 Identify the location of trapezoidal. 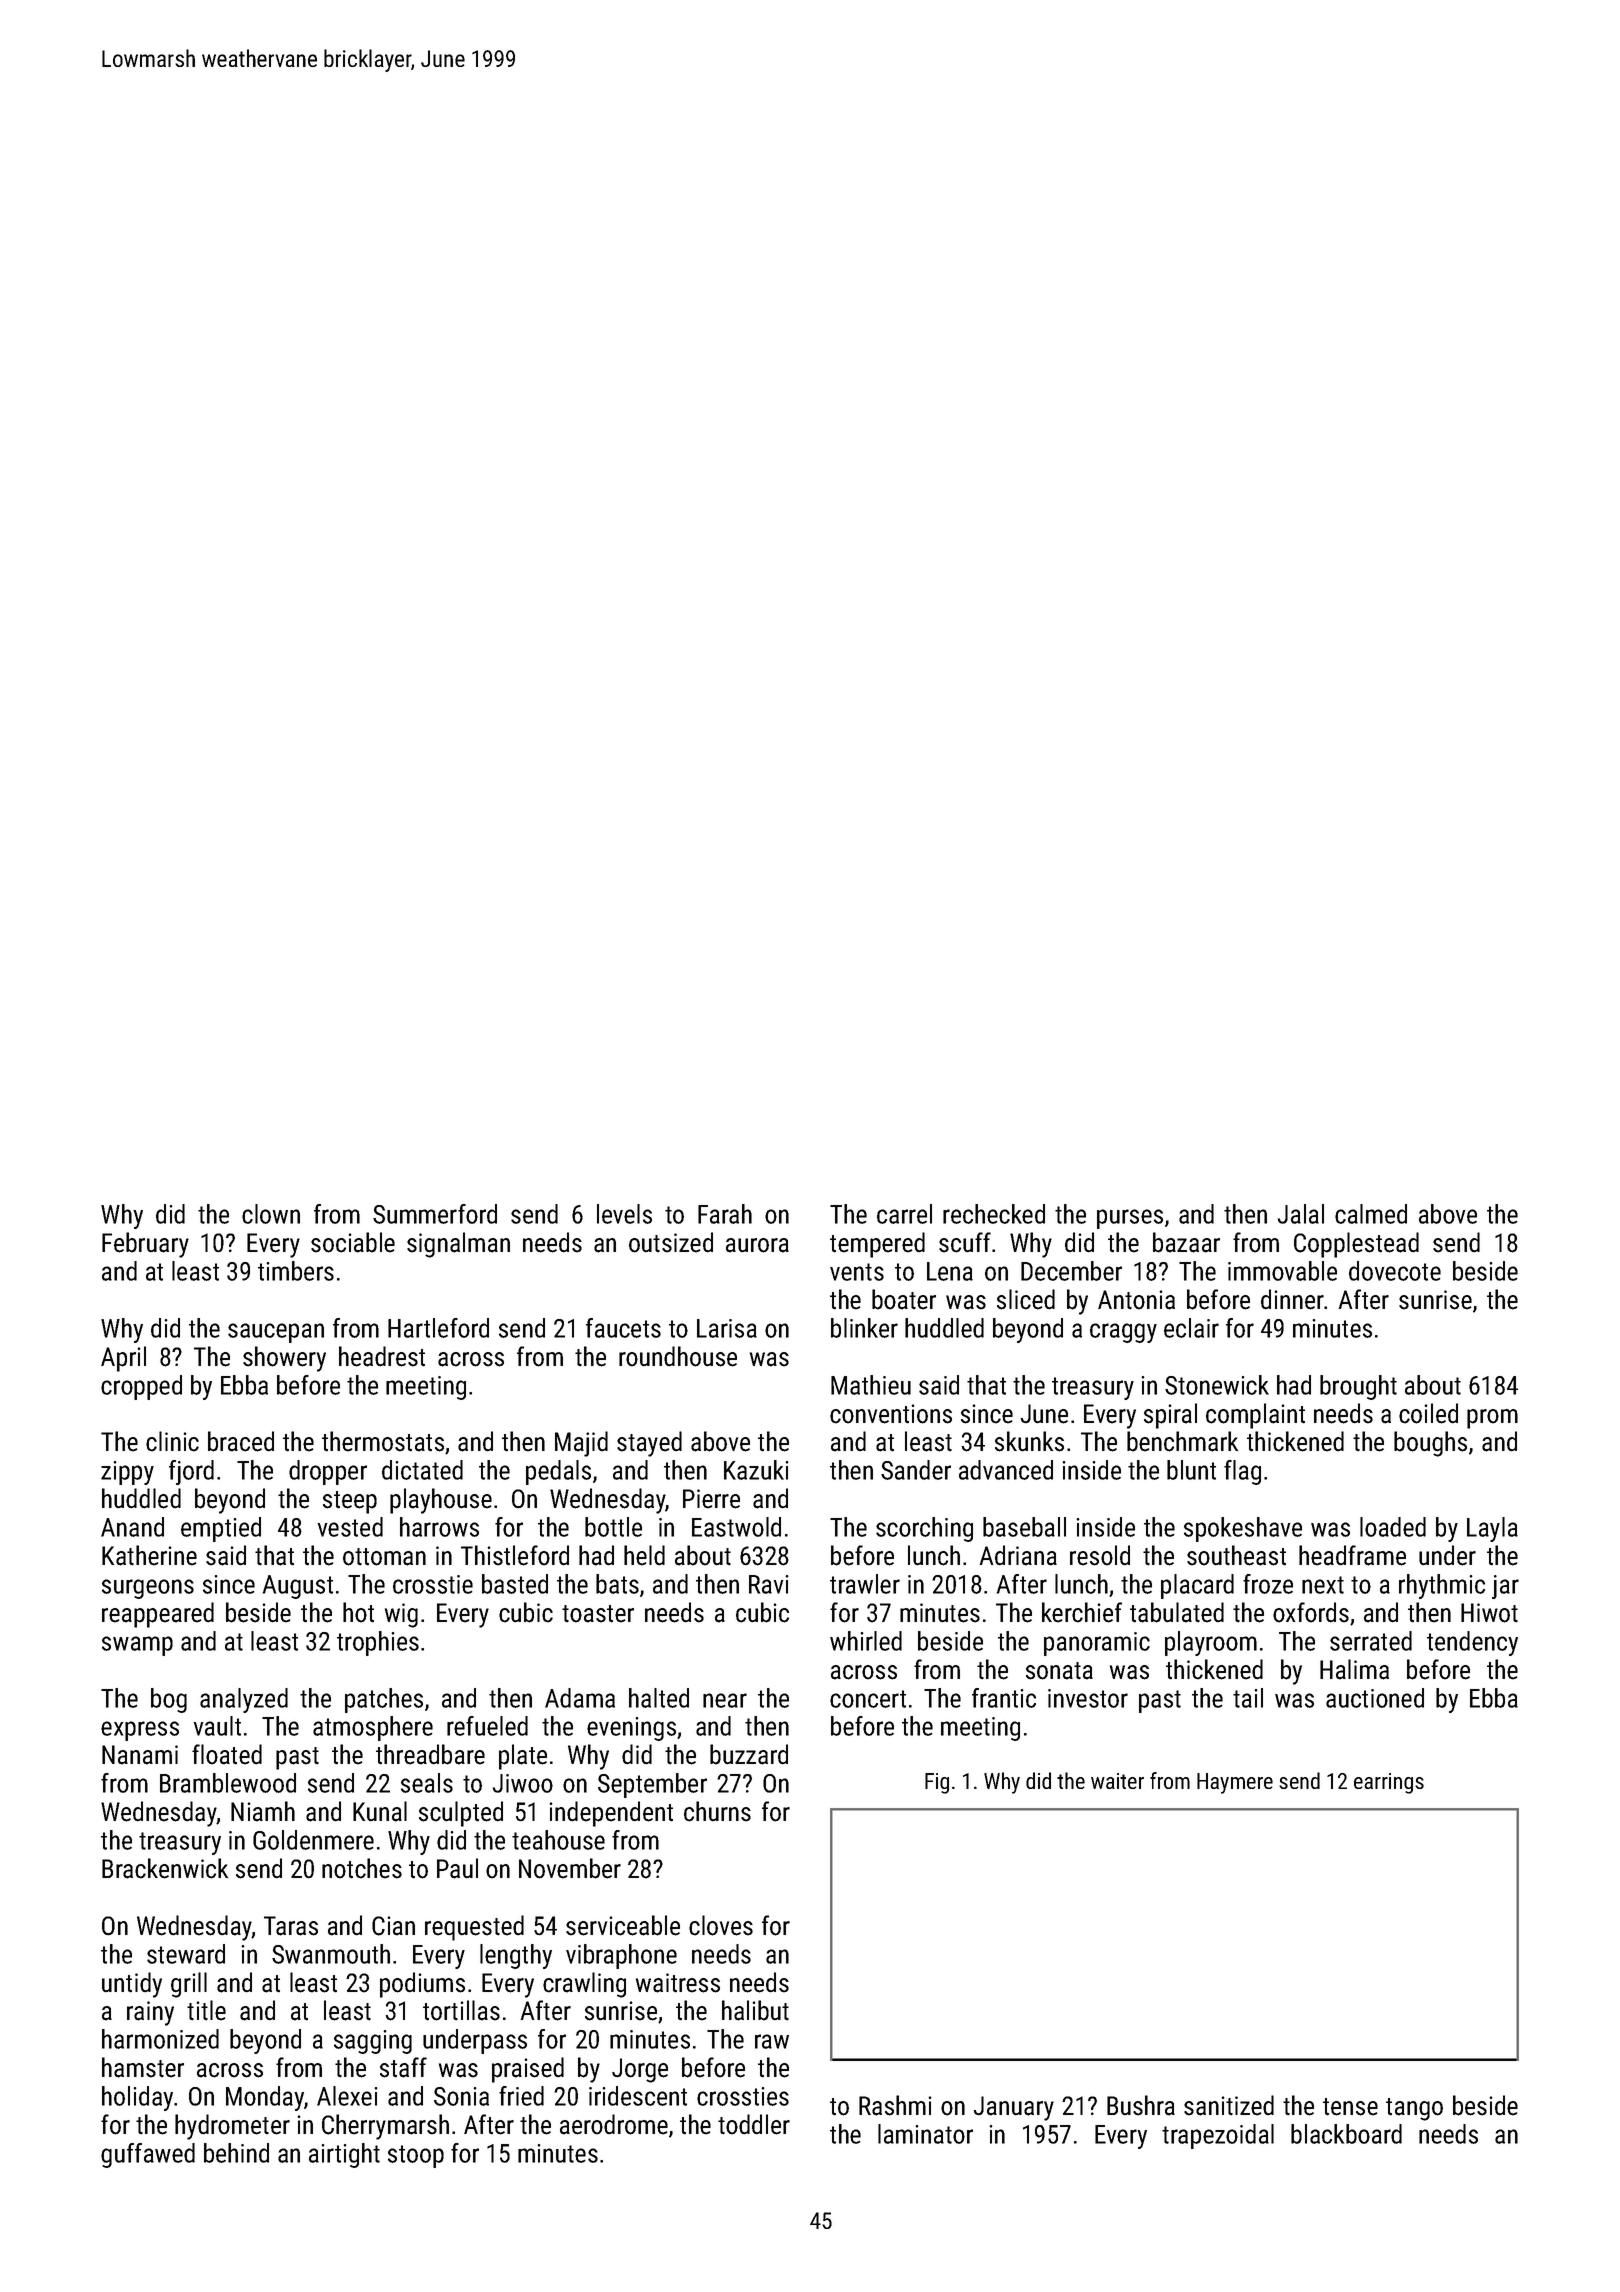
(1218, 2136).
